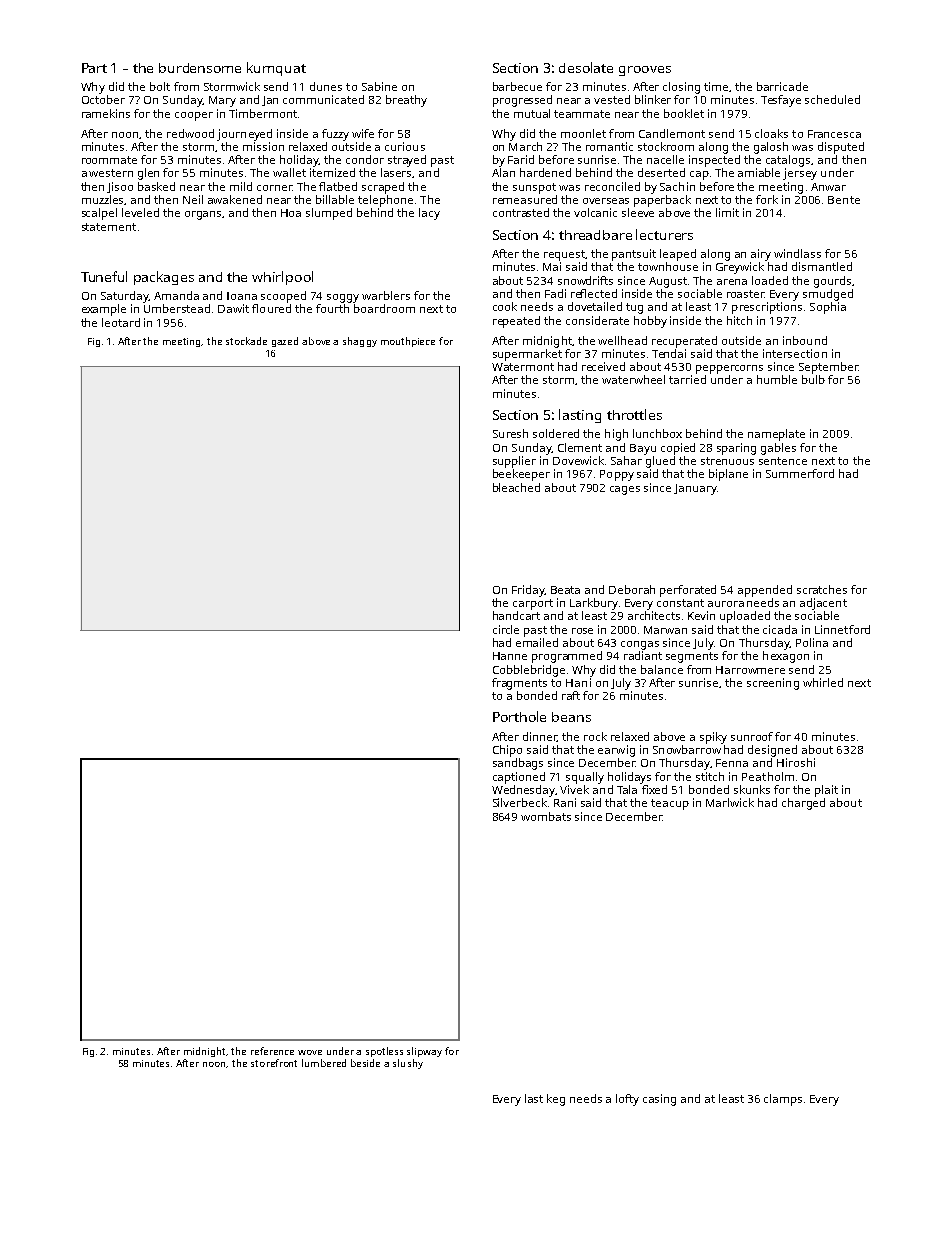 The image size is (952, 1233). What do you see at coordinates (94, 68) in the screenshot?
I see `Part` at bounding box center [94, 68].
